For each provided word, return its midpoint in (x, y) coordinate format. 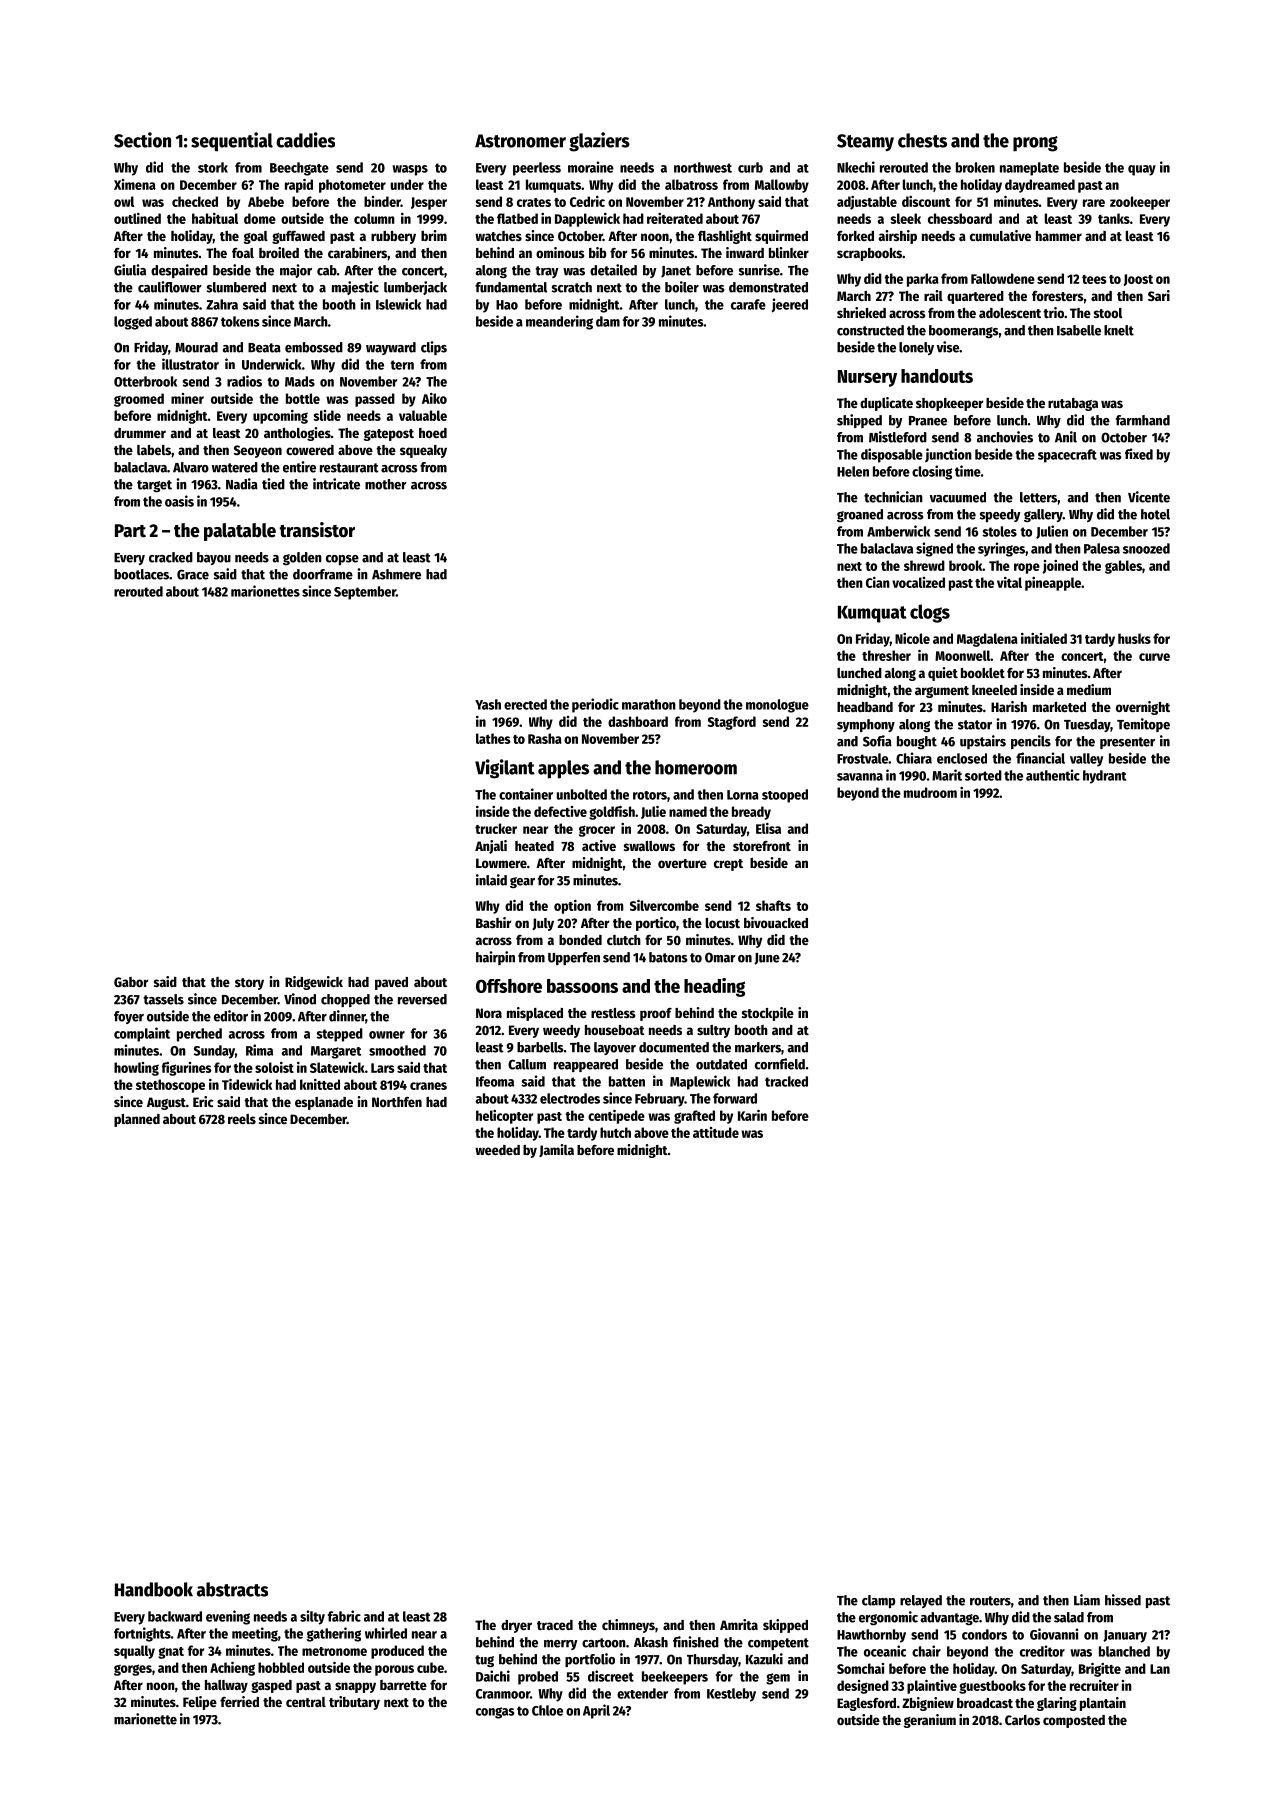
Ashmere (396, 574)
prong (1035, 144)
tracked (786, 1081)
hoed (433, 433)
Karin (752, 1115)
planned (137, 1120)
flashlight (725, 237)
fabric (344, 1616)
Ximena (135, 184)
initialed (1044, 638)
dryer (516, 1626)
